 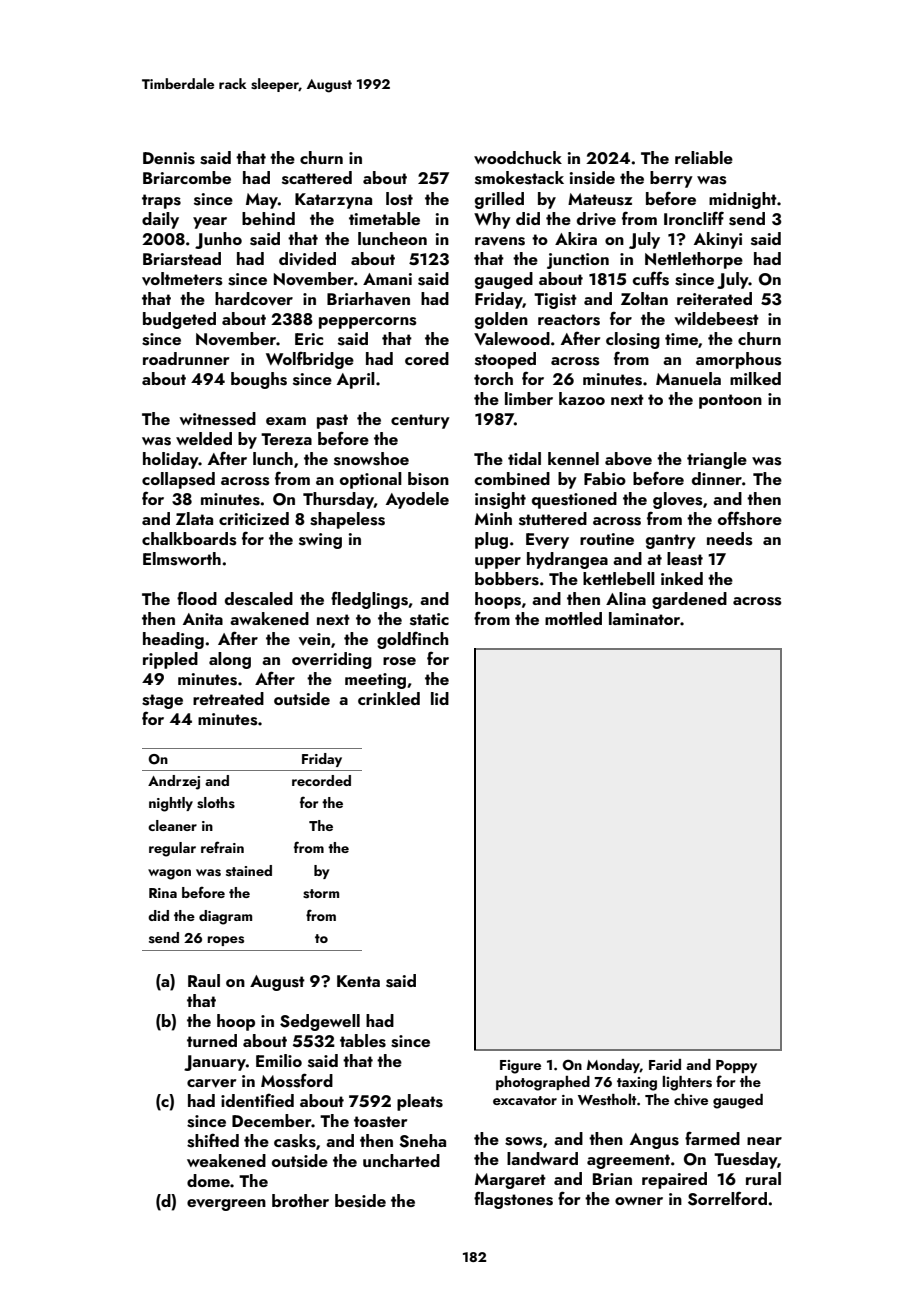 What do you see at coordinates (573, 618) in the screenshot?
I see `mottled` at bounding box center [573, 618].
